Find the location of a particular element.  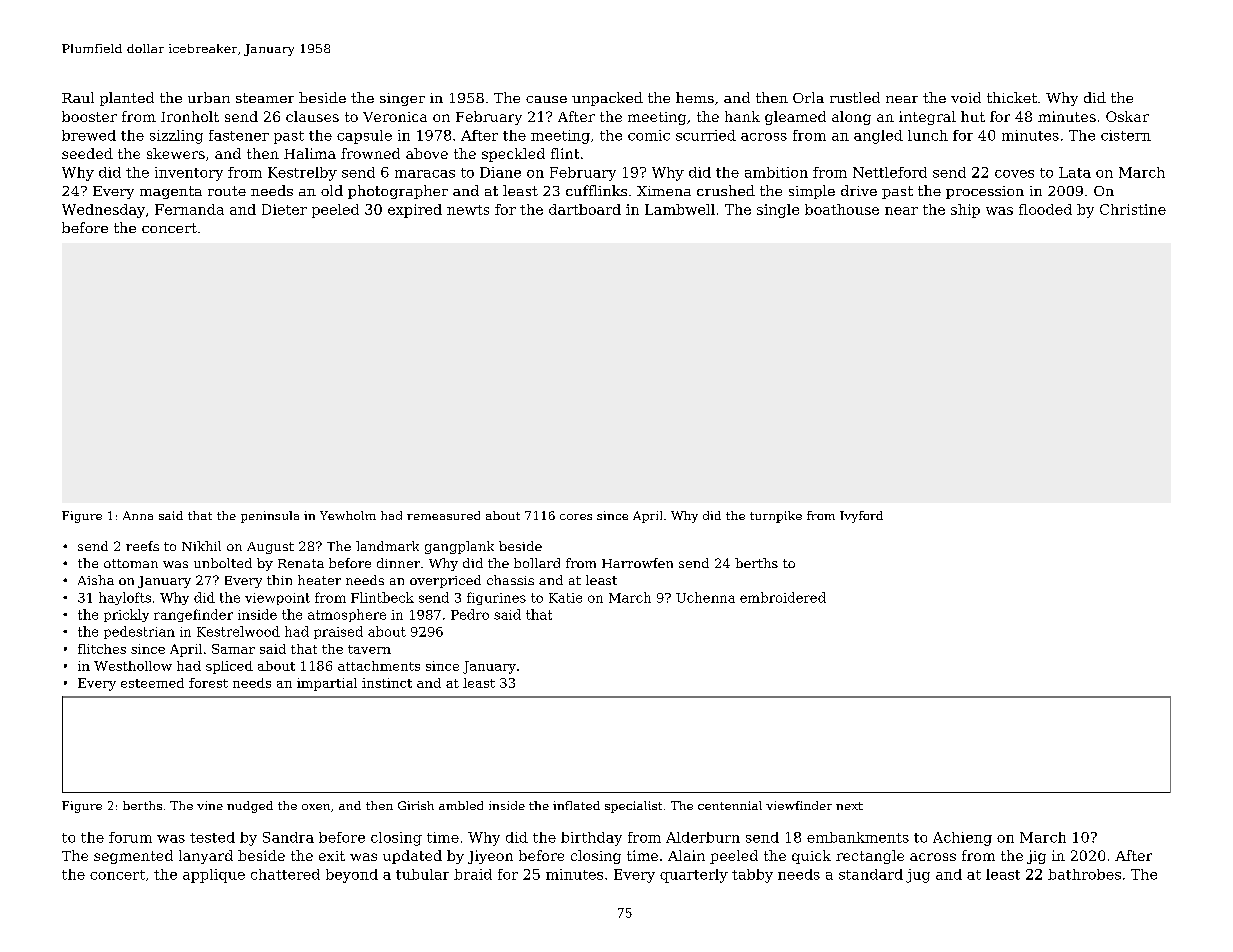

thicket is located at coordinates (1012, 97).
